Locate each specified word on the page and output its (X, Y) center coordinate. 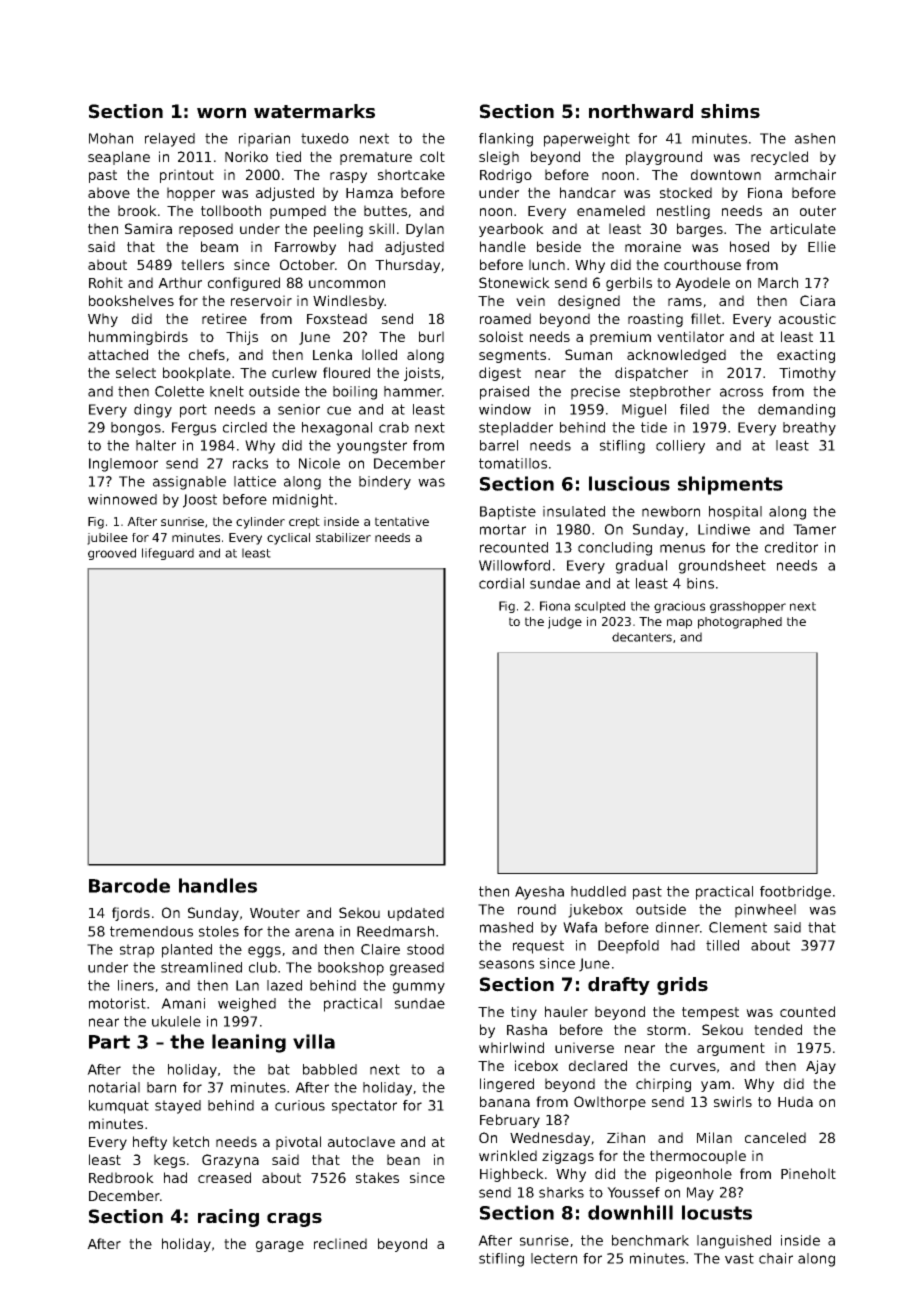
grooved (112, 554)
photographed (740, 623)
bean (403, 1159)
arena (314, 932)
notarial (114, 1087)
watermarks (314, 111)
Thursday (407, 266)
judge (565, 623)
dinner (678, 927)
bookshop (351, 969)
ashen (815, 138)
